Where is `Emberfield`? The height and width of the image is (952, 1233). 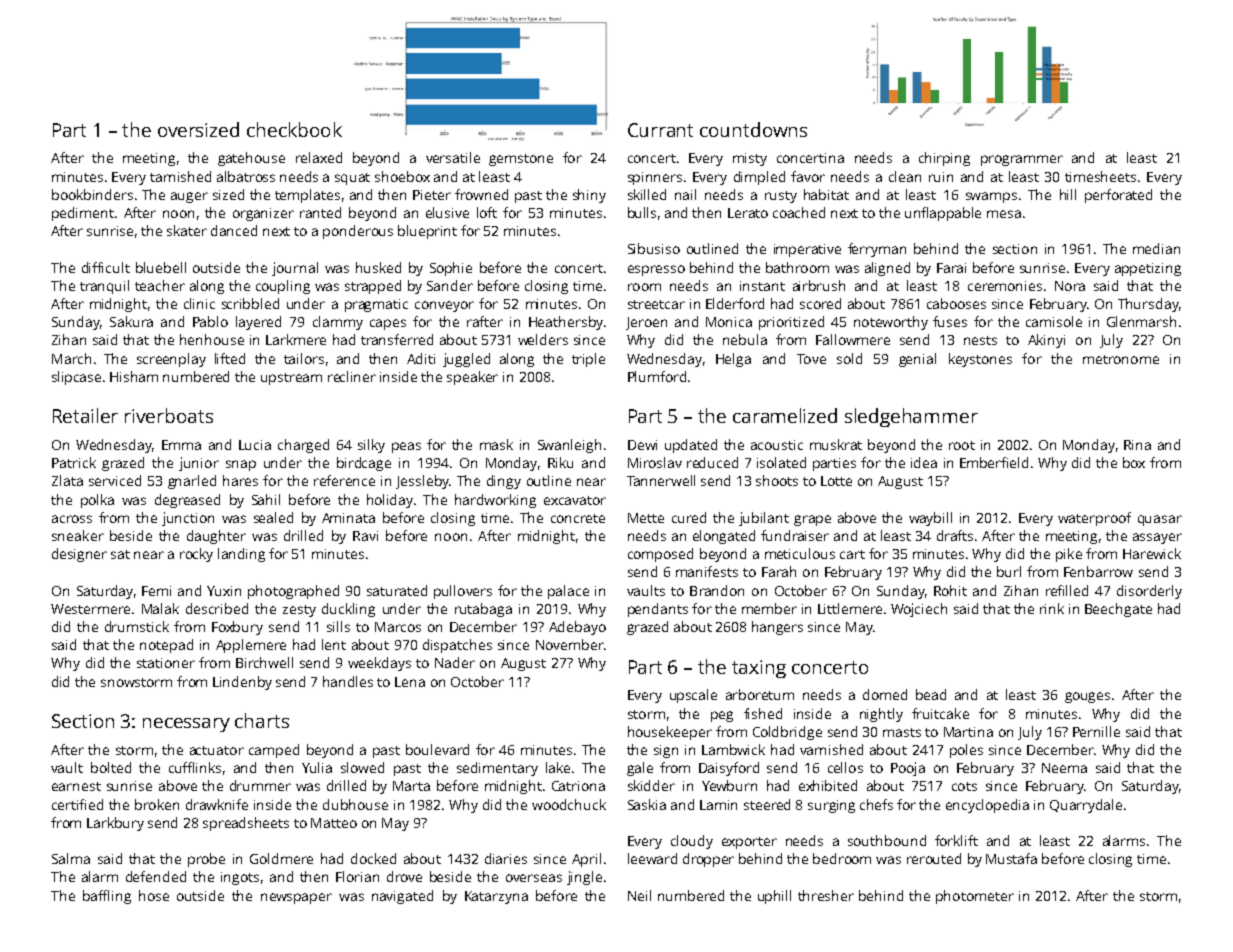 Emberfield is located at coordinates (994, 462).
